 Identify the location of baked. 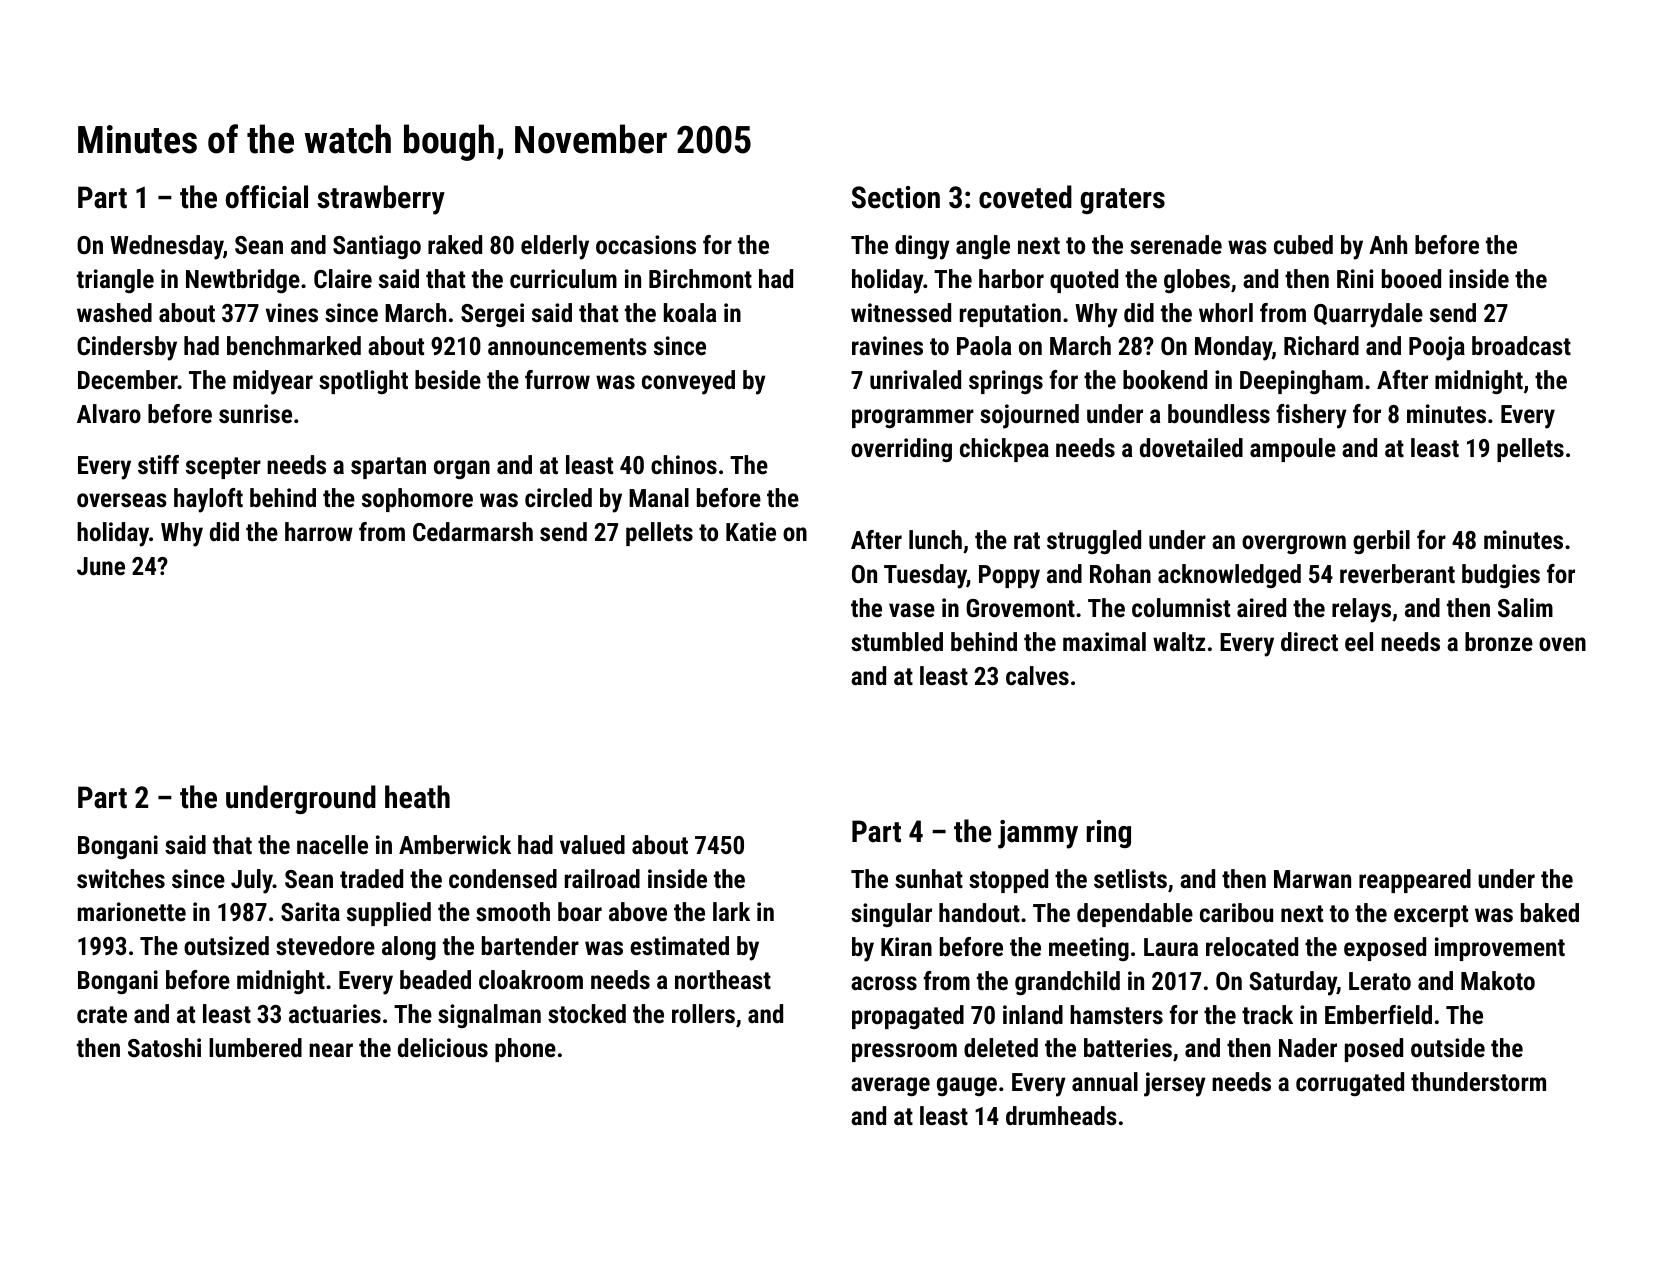
(1550, 912).
